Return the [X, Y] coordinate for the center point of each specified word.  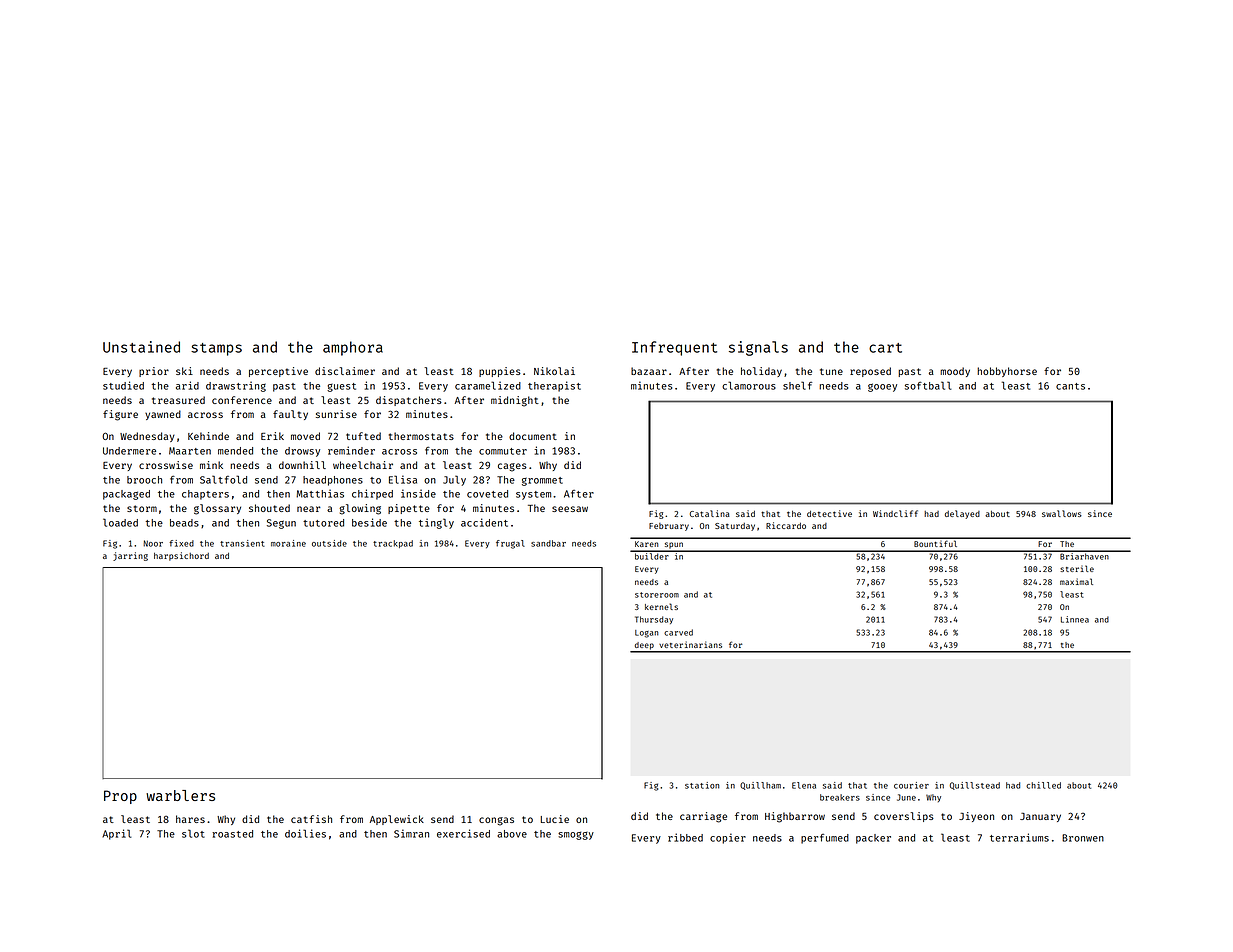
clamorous [749, 385]
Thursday [654, 620]
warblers [180, 795]
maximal [1076, 581]
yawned [163, 415]
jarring [130, 556]
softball [928, 385]
